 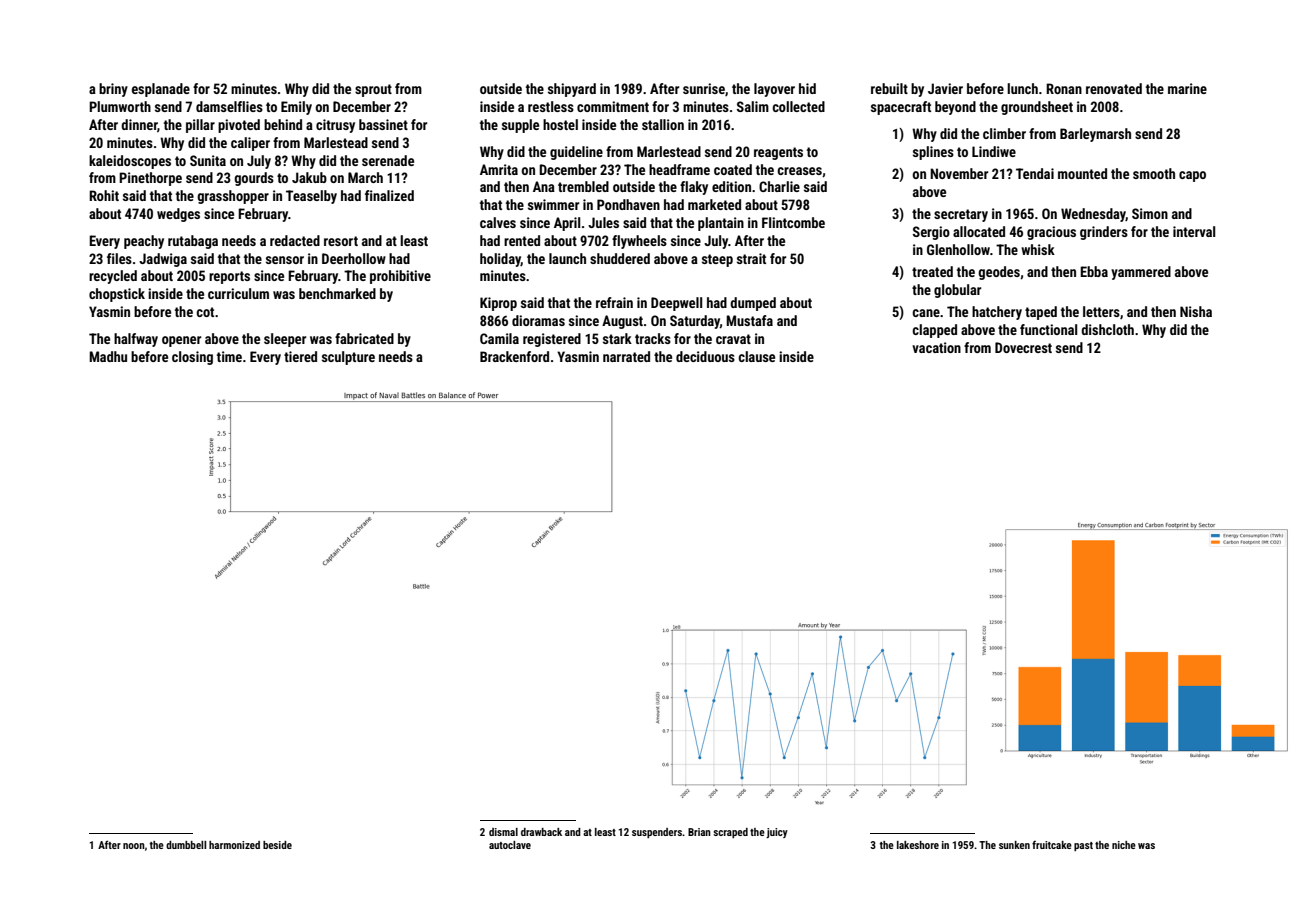 What do you see at coordinates (699, 832) in the screenshot?
I see `Brian` at bounding box center [699, 832].
